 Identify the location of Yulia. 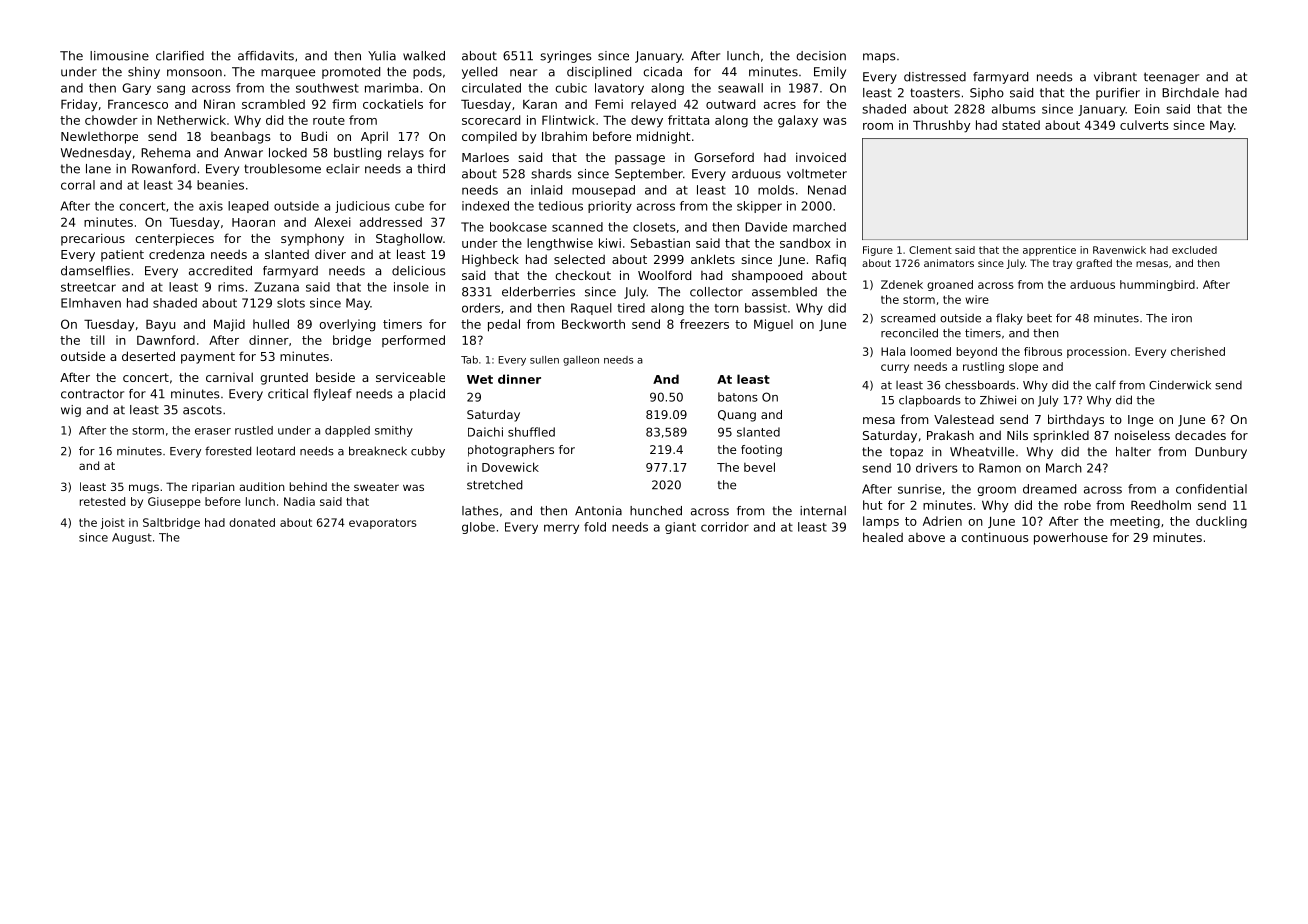
(382, 56).
